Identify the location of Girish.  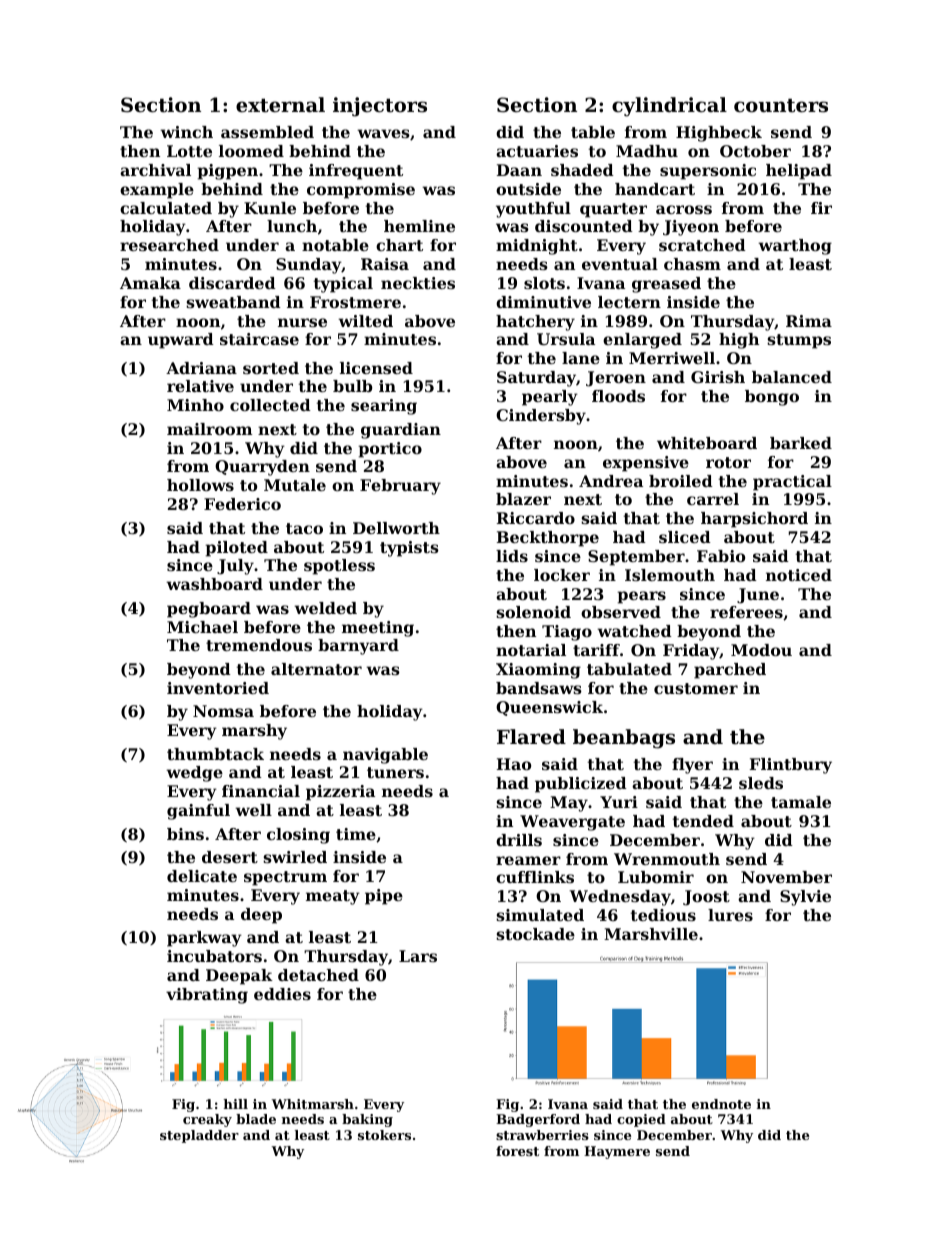
(718, 377).
